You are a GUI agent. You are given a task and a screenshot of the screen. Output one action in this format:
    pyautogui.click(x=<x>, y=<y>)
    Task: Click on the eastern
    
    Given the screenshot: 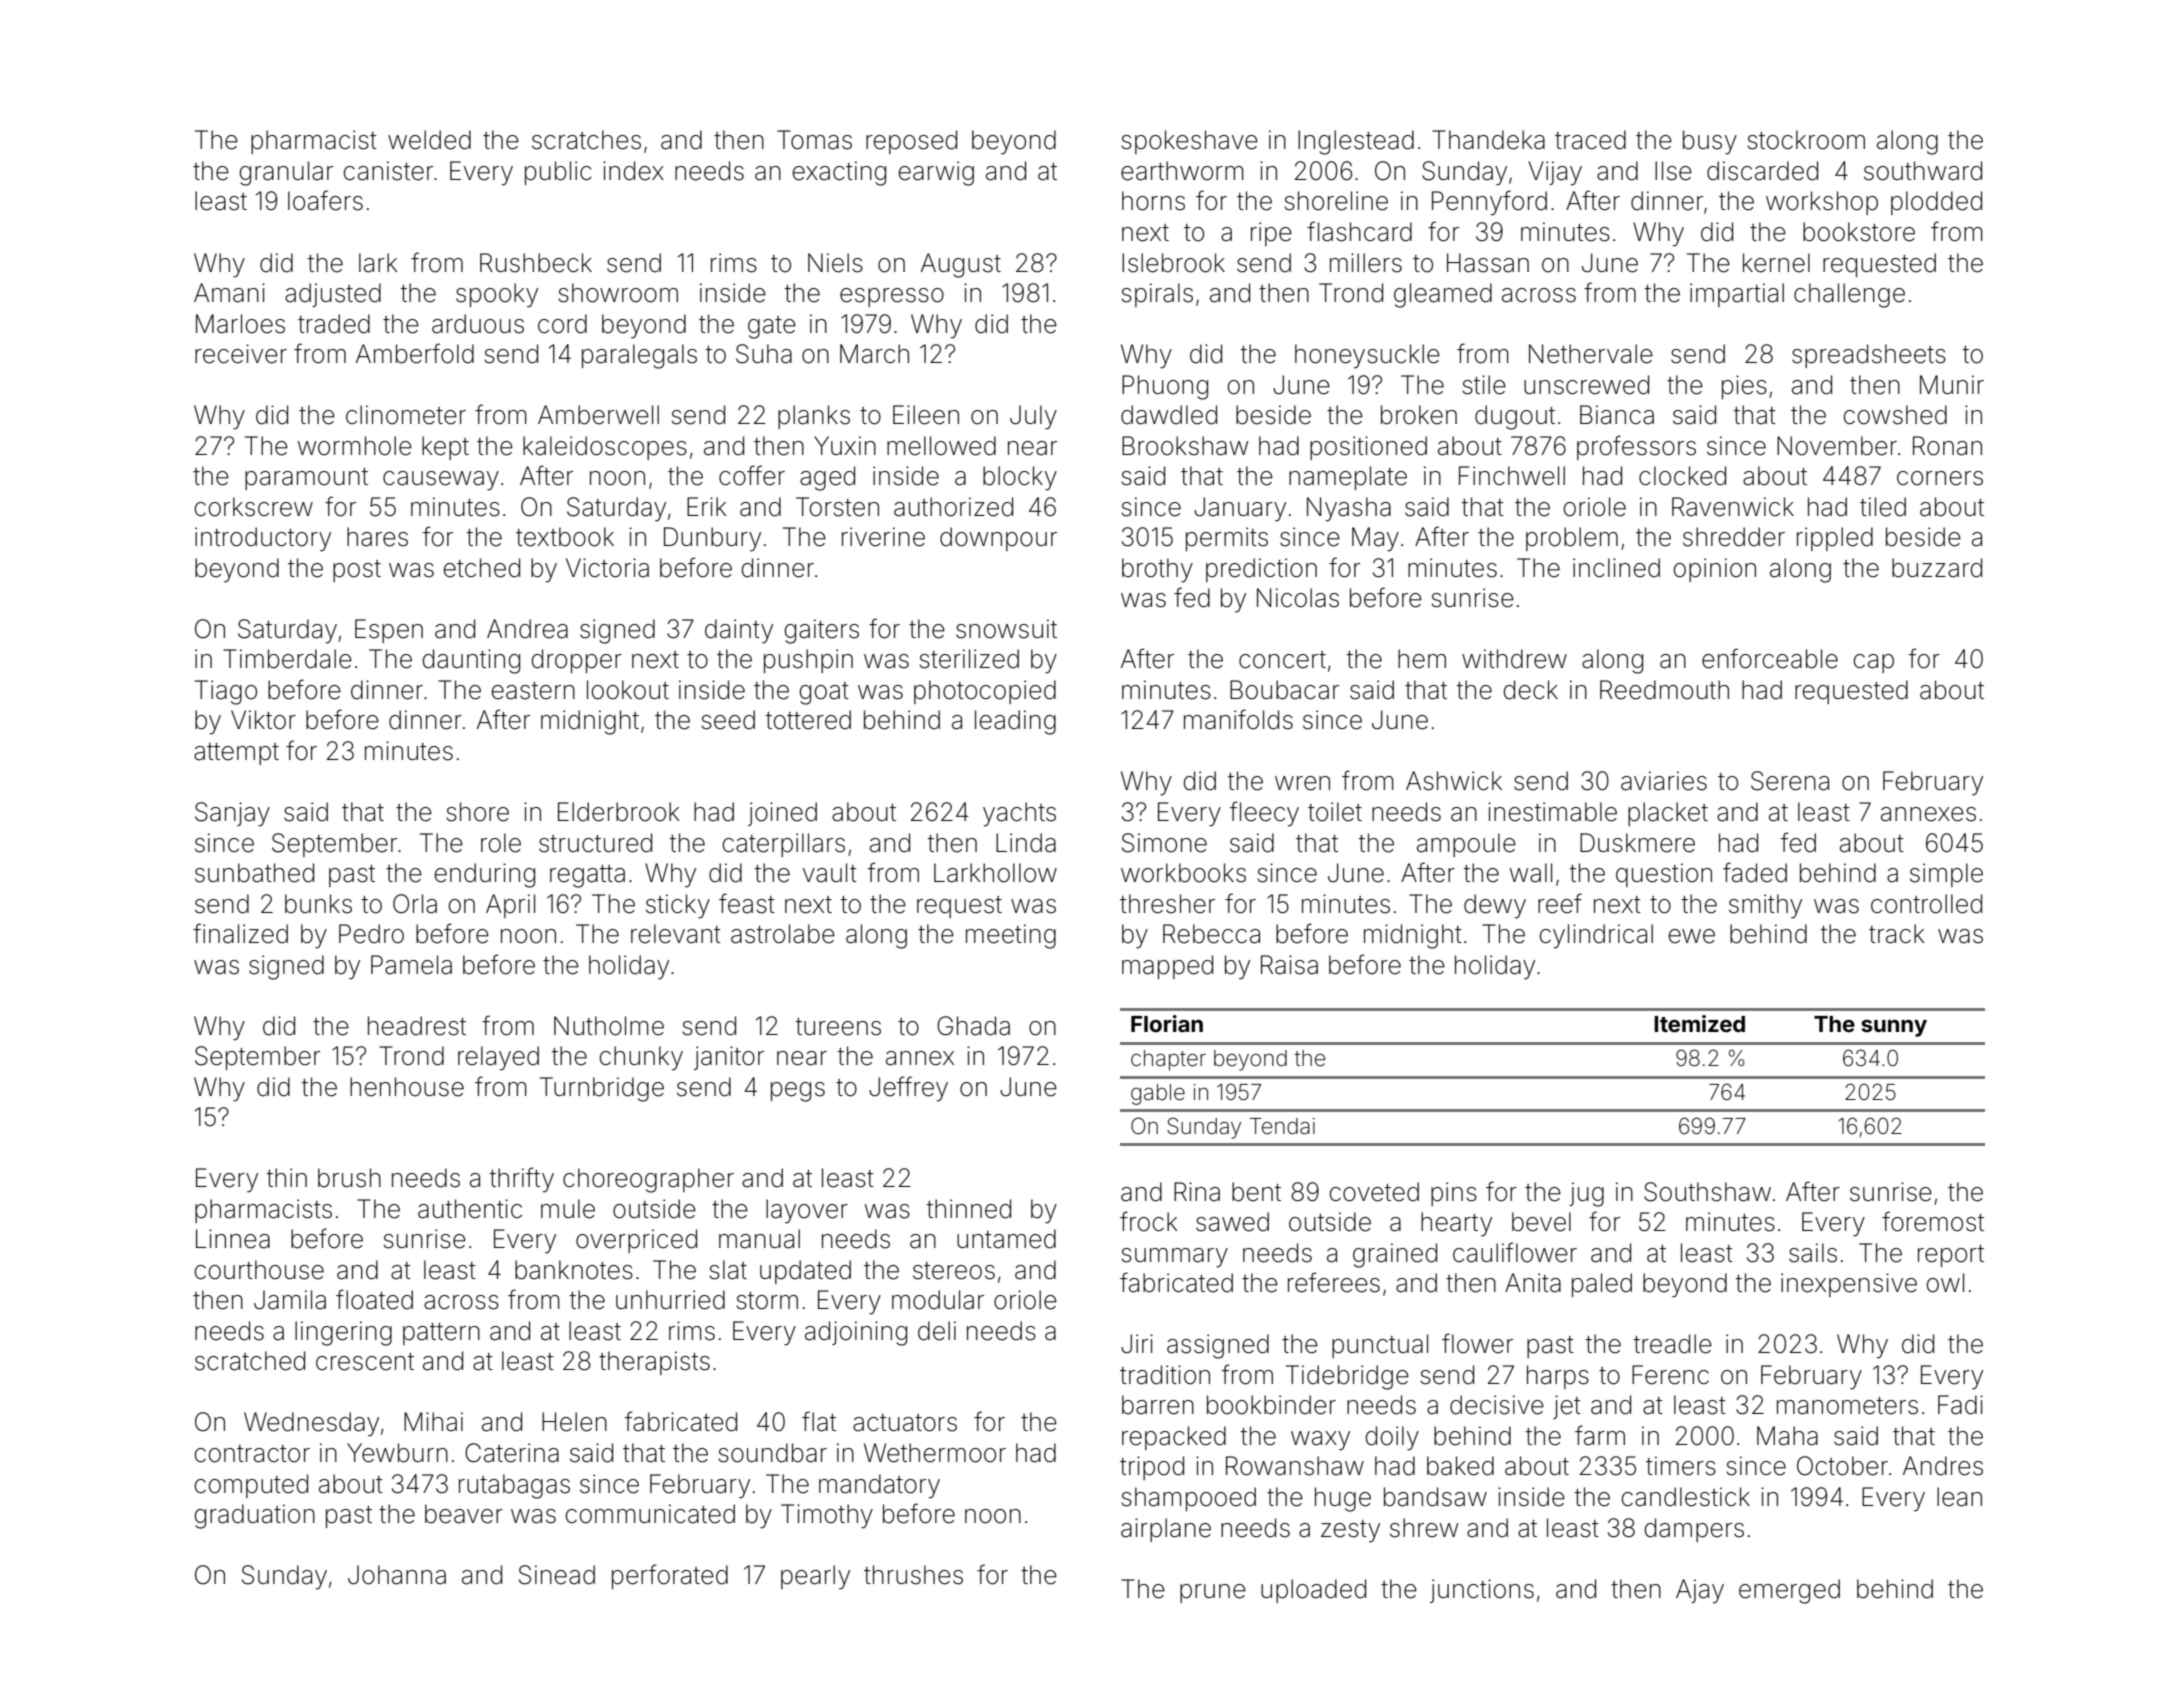 What is the action you would take?
    pyautogui.click(x=533, y=691)
